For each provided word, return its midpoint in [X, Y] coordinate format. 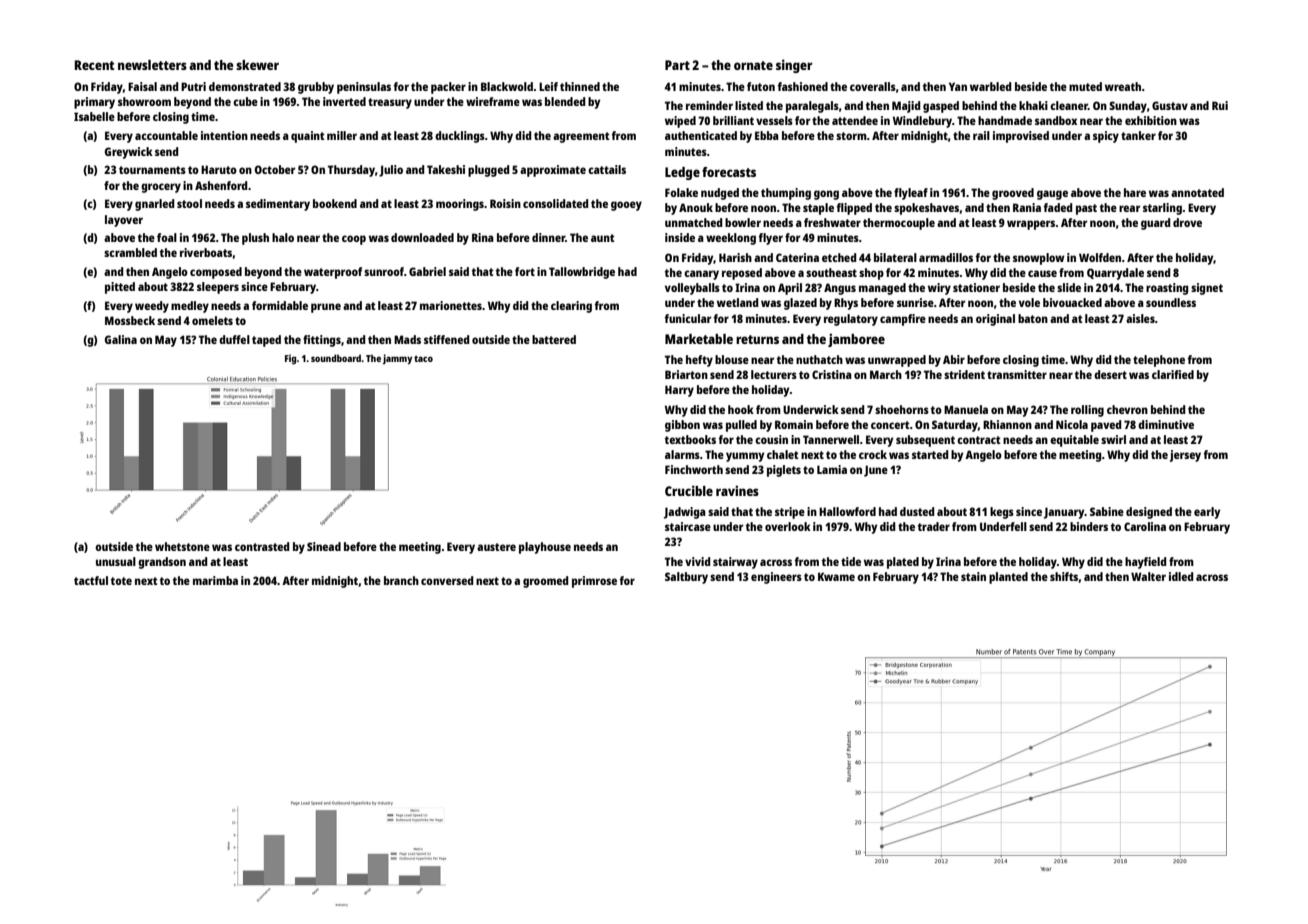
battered [554, 339]
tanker [1138, 135]
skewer [257, 65]
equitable [1074, 441]
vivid [698, 561]
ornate [753, 65]
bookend [335, 203]
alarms [682, 454]
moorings [460, 205]
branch [401, 580]
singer [794, 66]
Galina [121, 339]
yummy [745, 457]
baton [1033, 318]
